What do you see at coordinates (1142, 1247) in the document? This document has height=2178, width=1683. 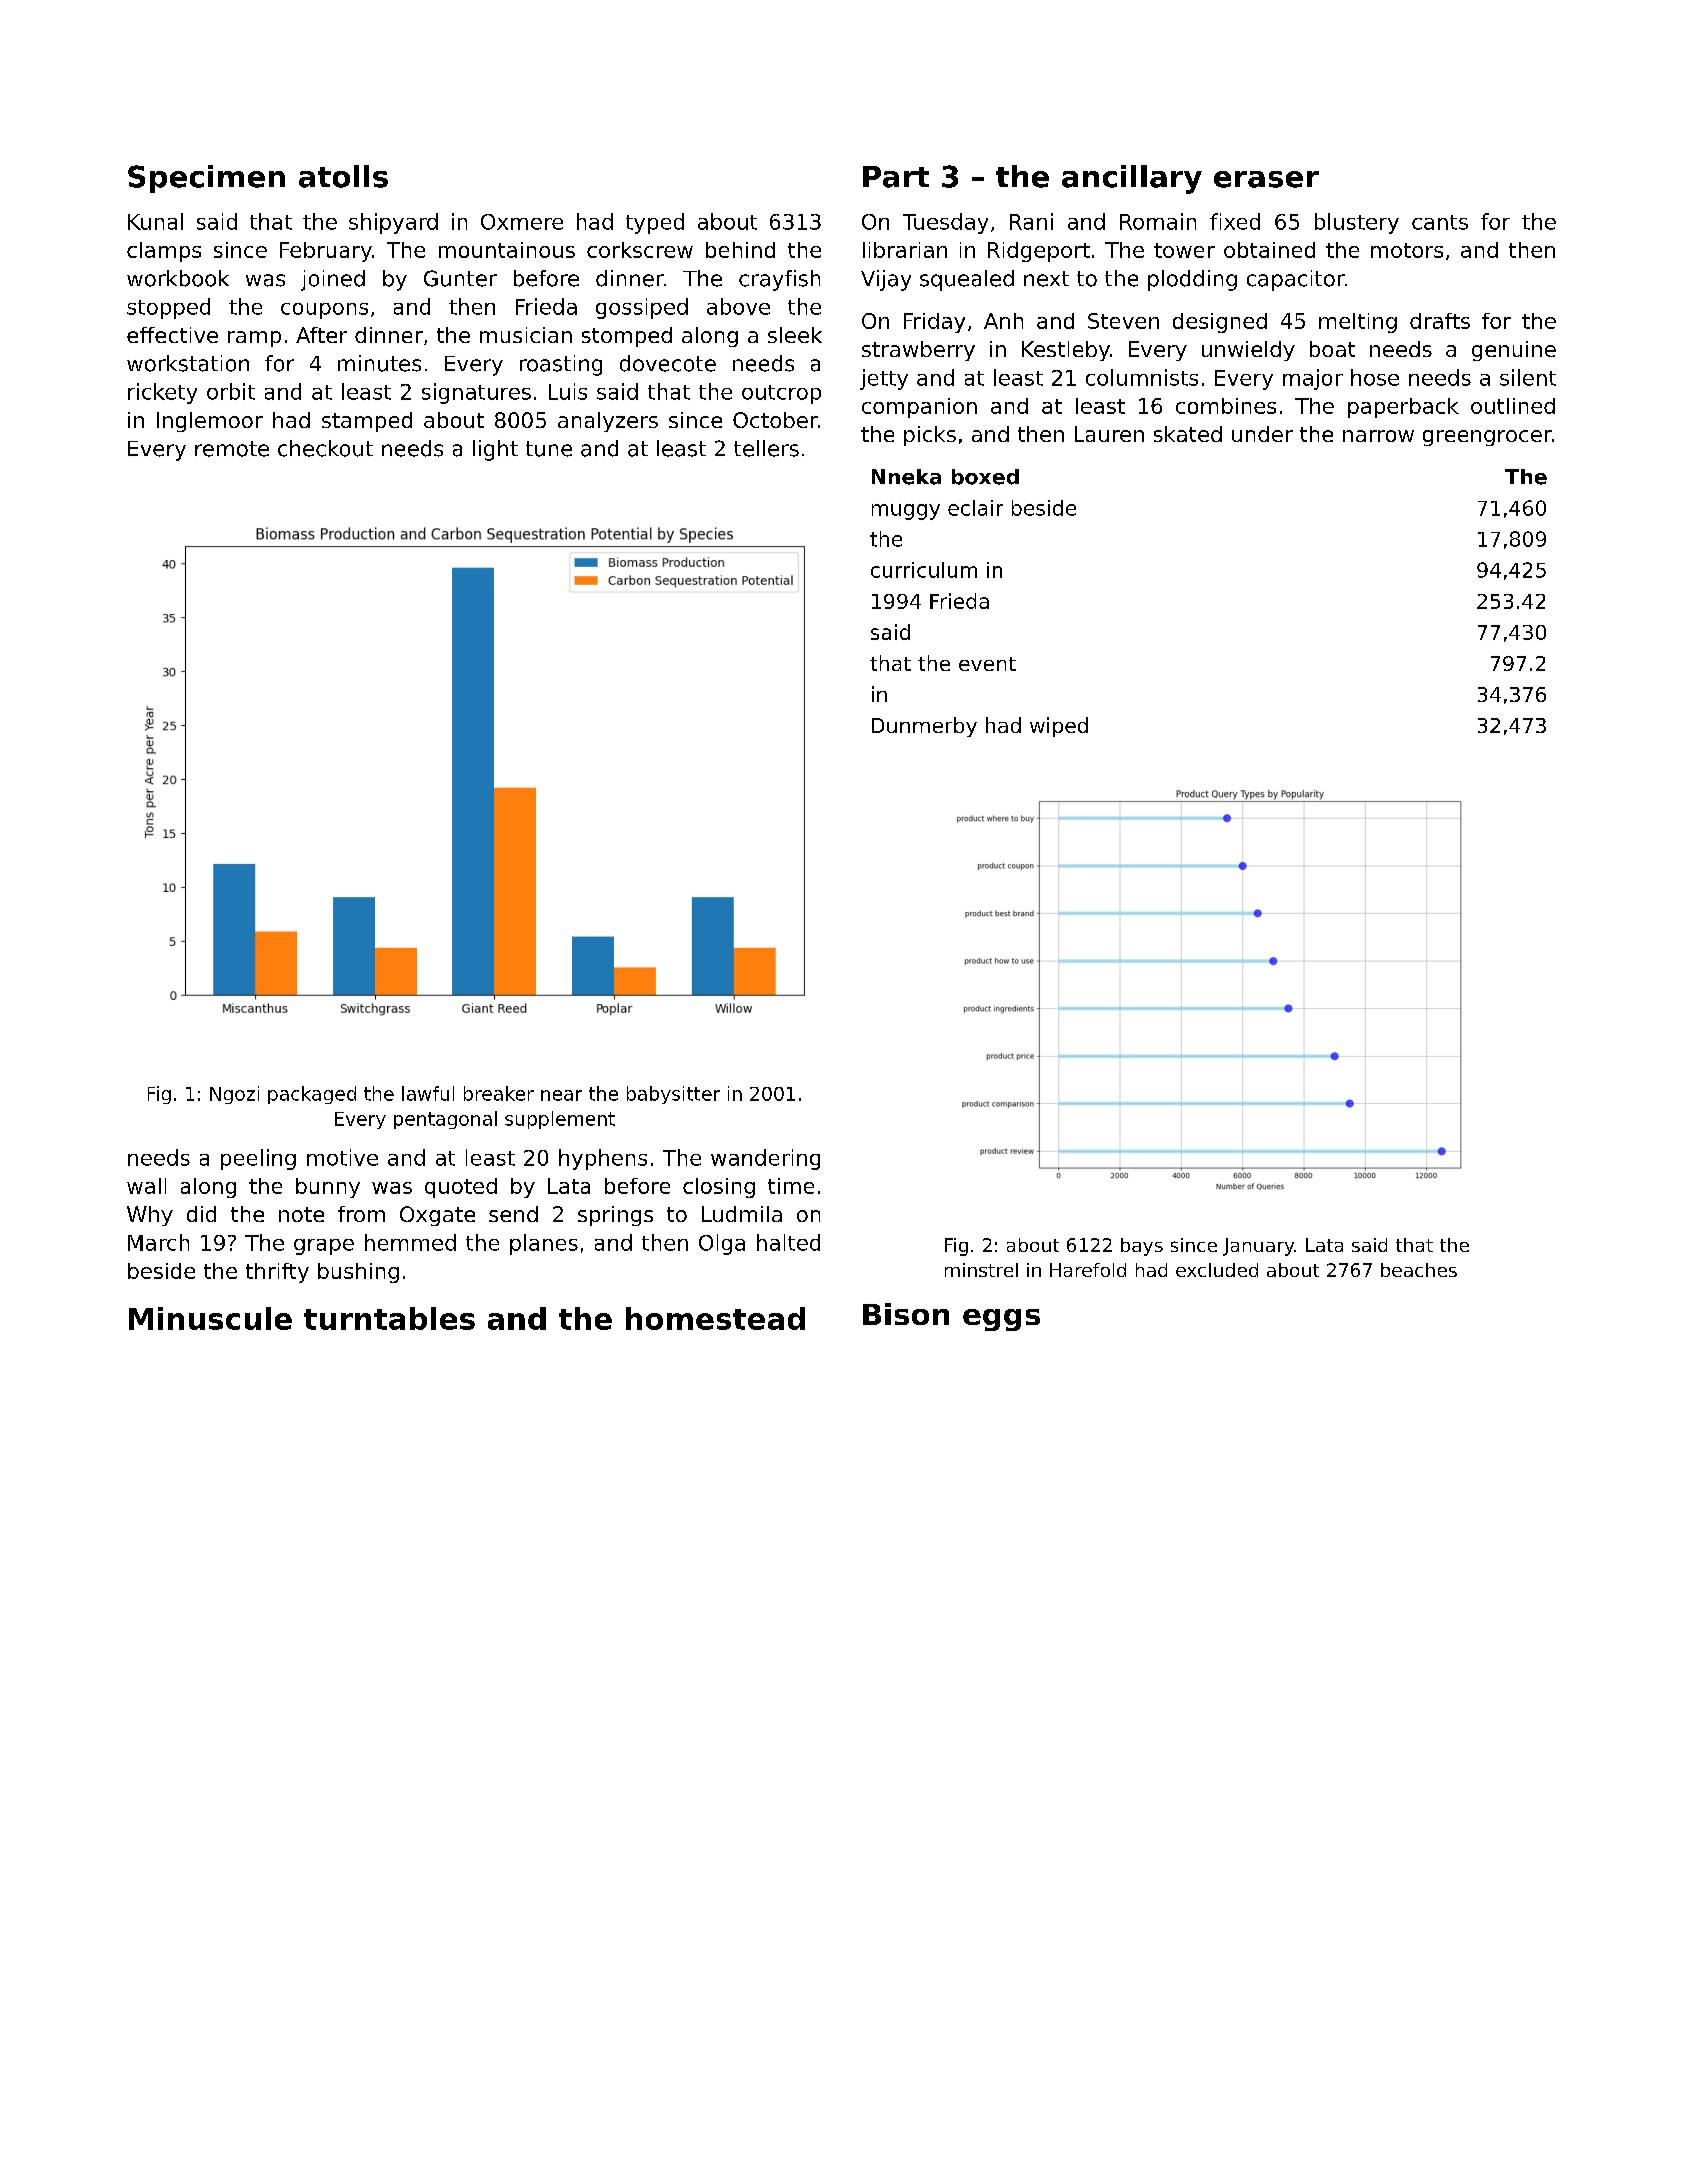 I see `bays` at bounding box center [1142, 1247].
